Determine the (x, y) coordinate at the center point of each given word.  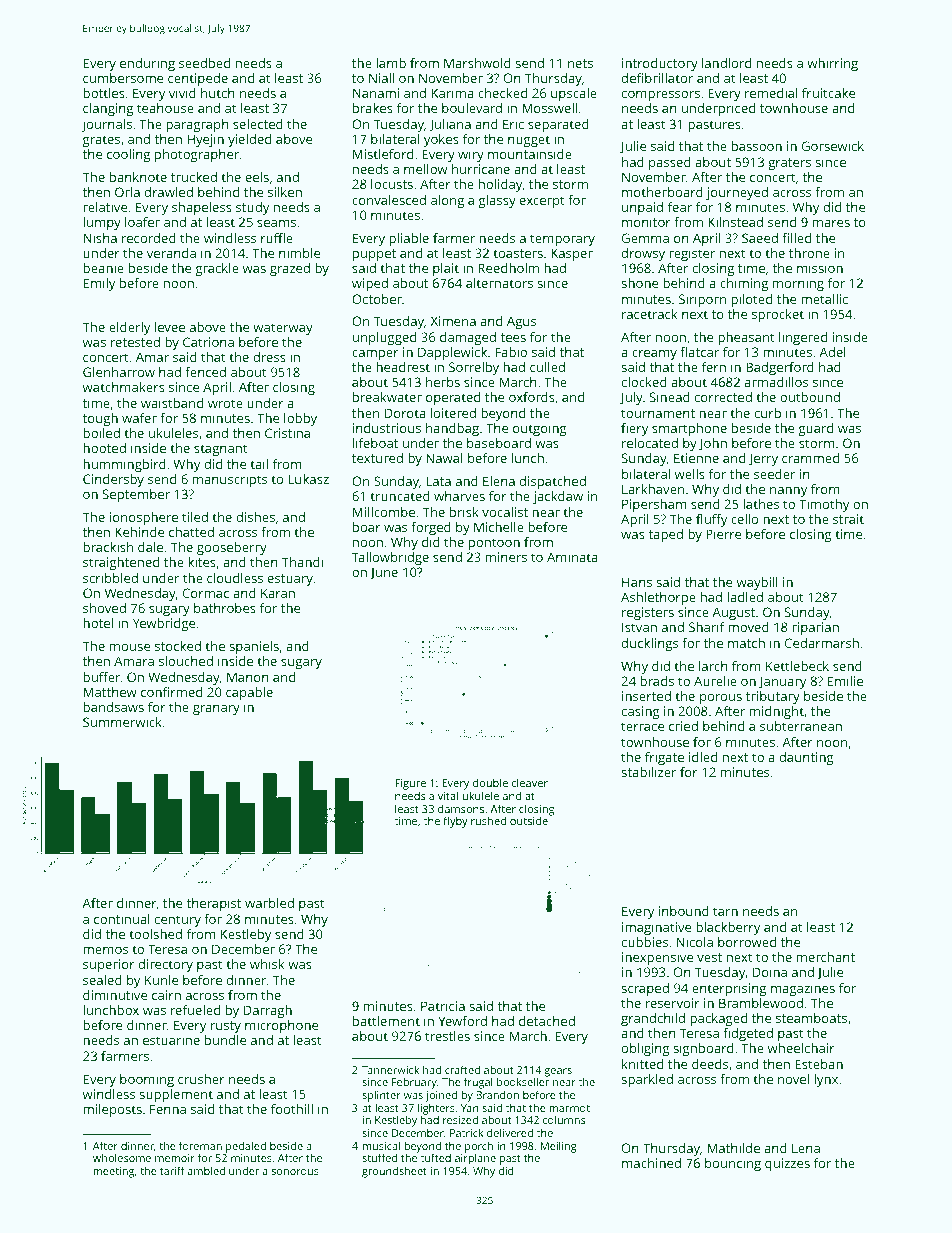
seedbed (204, 63)
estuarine (171, 1040)
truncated (400, 496)
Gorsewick (833, 146)
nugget (529, 141)
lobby (300, 419)
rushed (488, 820)
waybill (757, 583)
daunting (806, 758)
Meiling (559, 1147)
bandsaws (113, 707)
